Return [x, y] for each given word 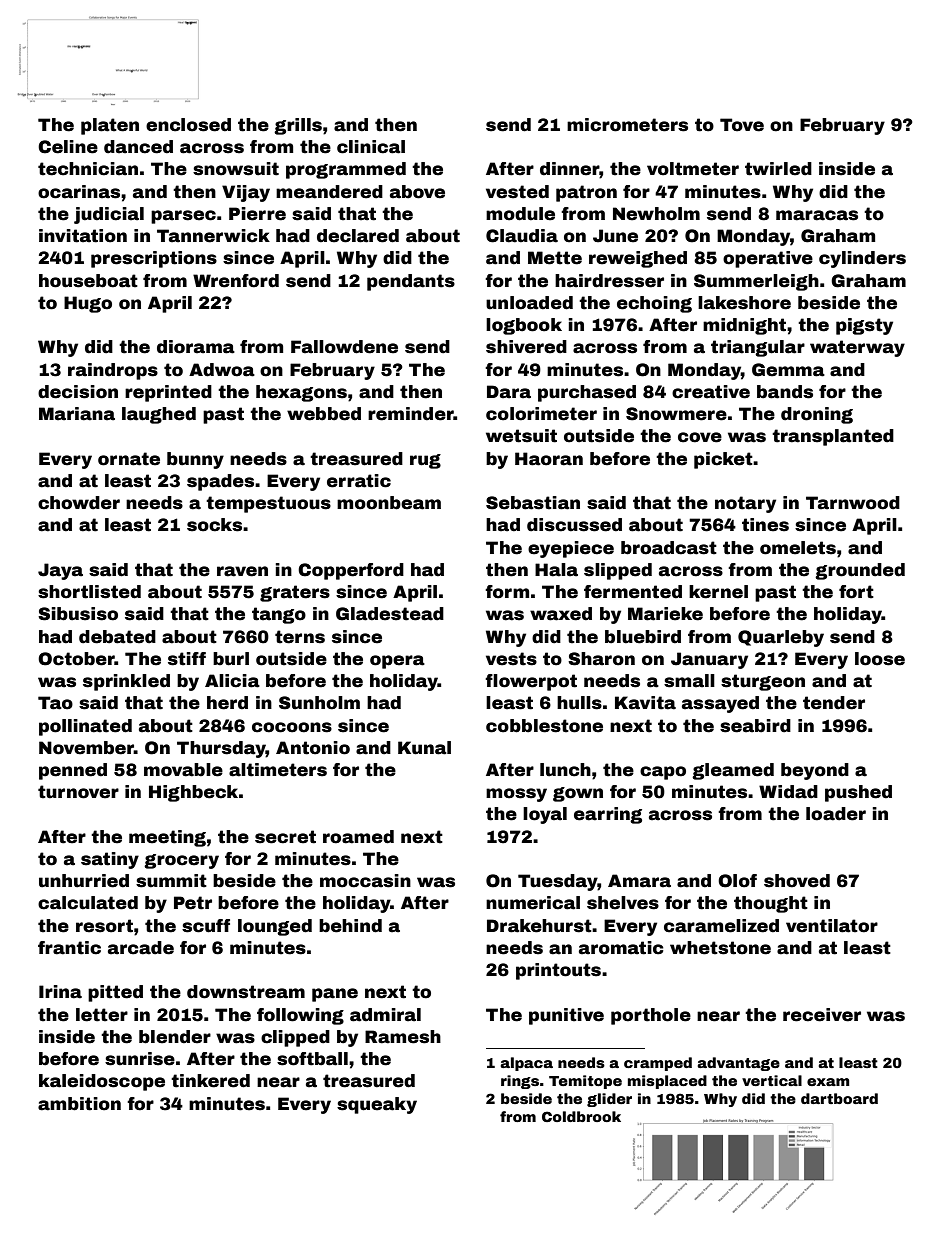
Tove [742, 125]
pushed [858, 793]
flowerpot [531, 682]
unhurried [84, 881]
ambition [79, 1104]
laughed [159, 415]
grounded [860, 571]
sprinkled [126, 682]
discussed [574, 525]
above [417, 192]
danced [138, 147]
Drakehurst [539, 926]
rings [520, 1082]
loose [880, 659]
